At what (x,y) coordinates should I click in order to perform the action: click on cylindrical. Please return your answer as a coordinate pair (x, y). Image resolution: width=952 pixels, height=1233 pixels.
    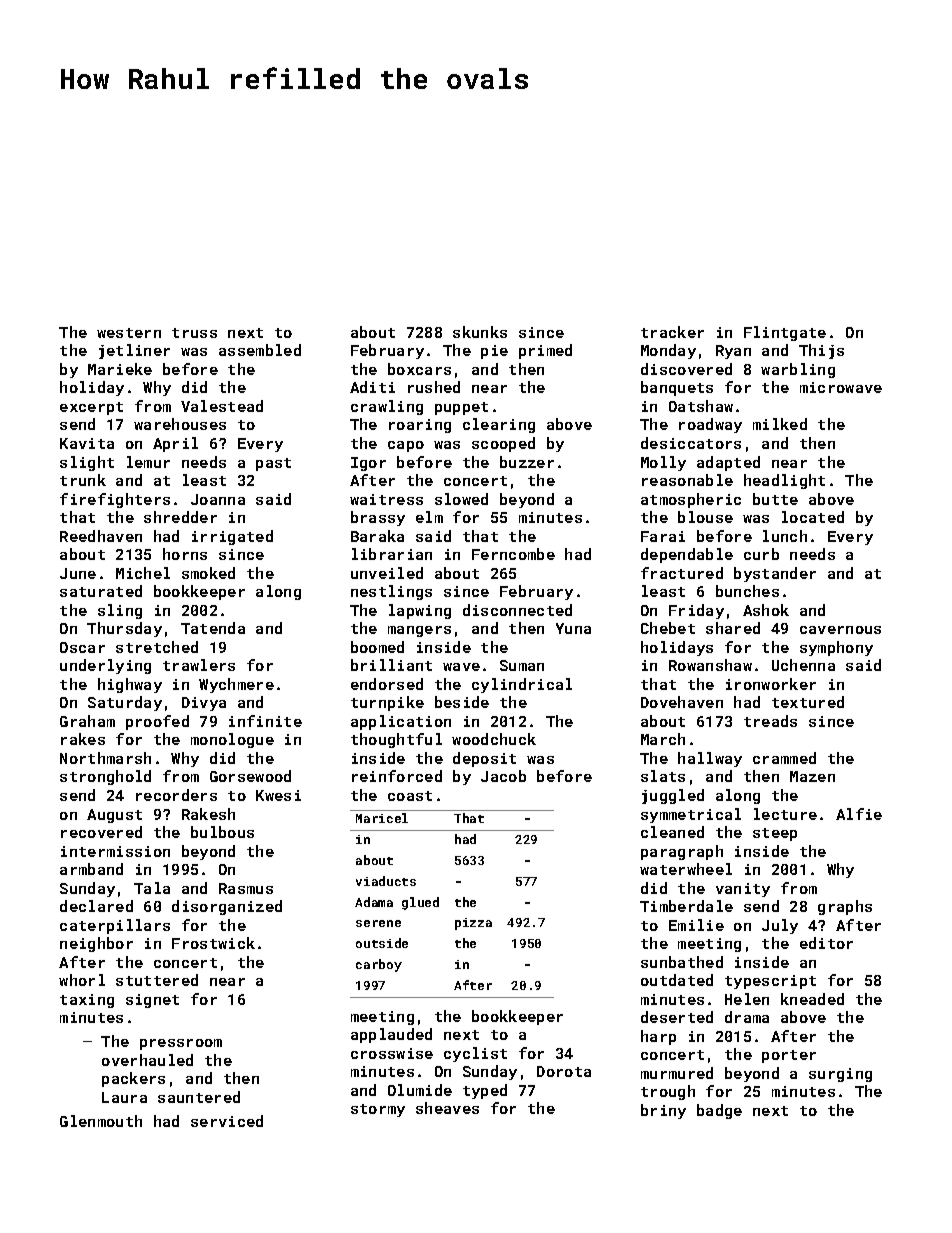
    Looking at the image, I should click on (522, 685).
